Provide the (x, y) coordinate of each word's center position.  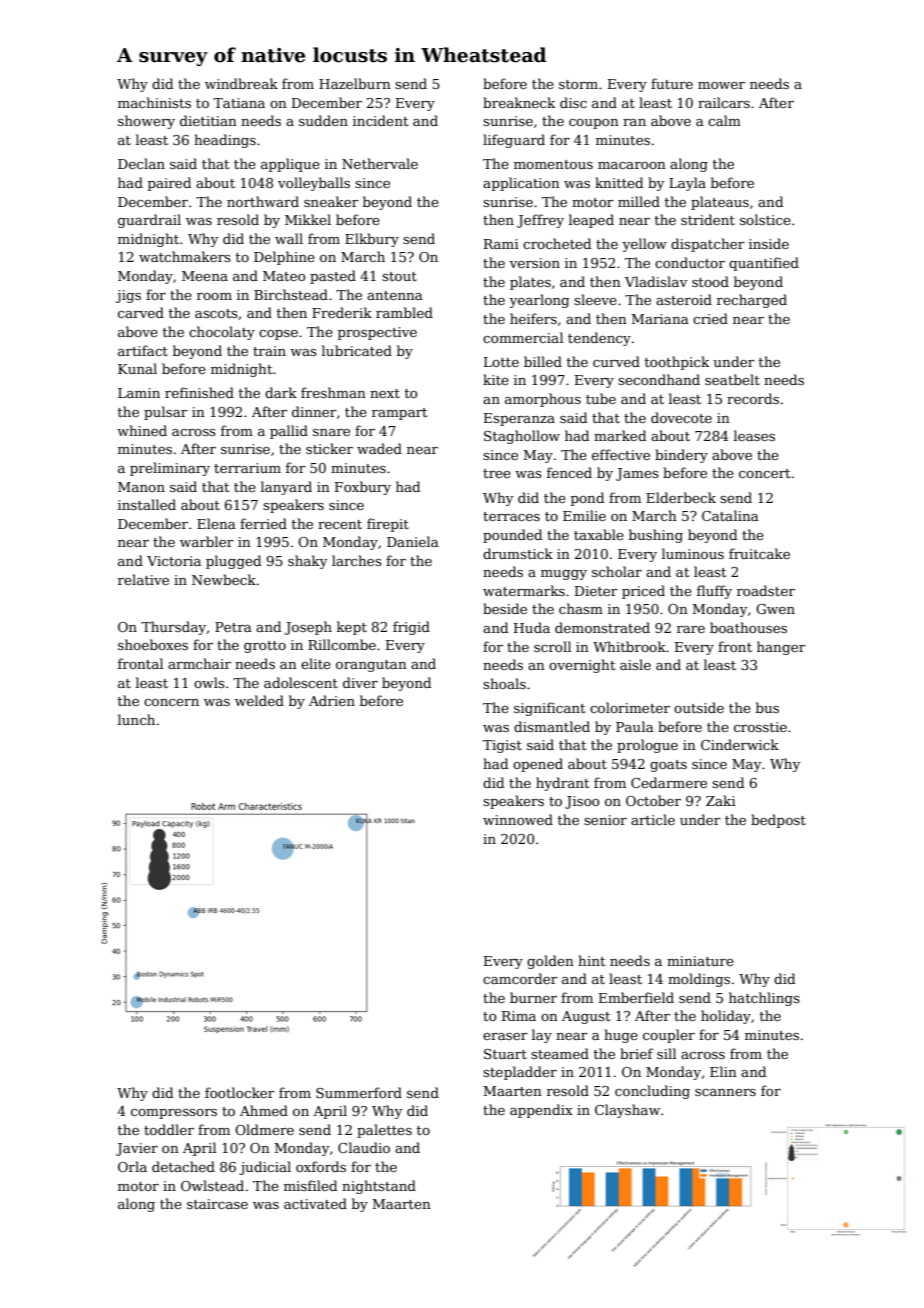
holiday (726, 1017)
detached (183, 1166)
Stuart (505, 1054)
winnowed (518, 819)
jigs (128, 296)
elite (316, 663)
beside (505, 608)
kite (496, 379)
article (653, 819)
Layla (687, 184)
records (753, 398)
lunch (136, 719)
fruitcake (759, 553)
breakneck (519, 102)
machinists (154, 102)
